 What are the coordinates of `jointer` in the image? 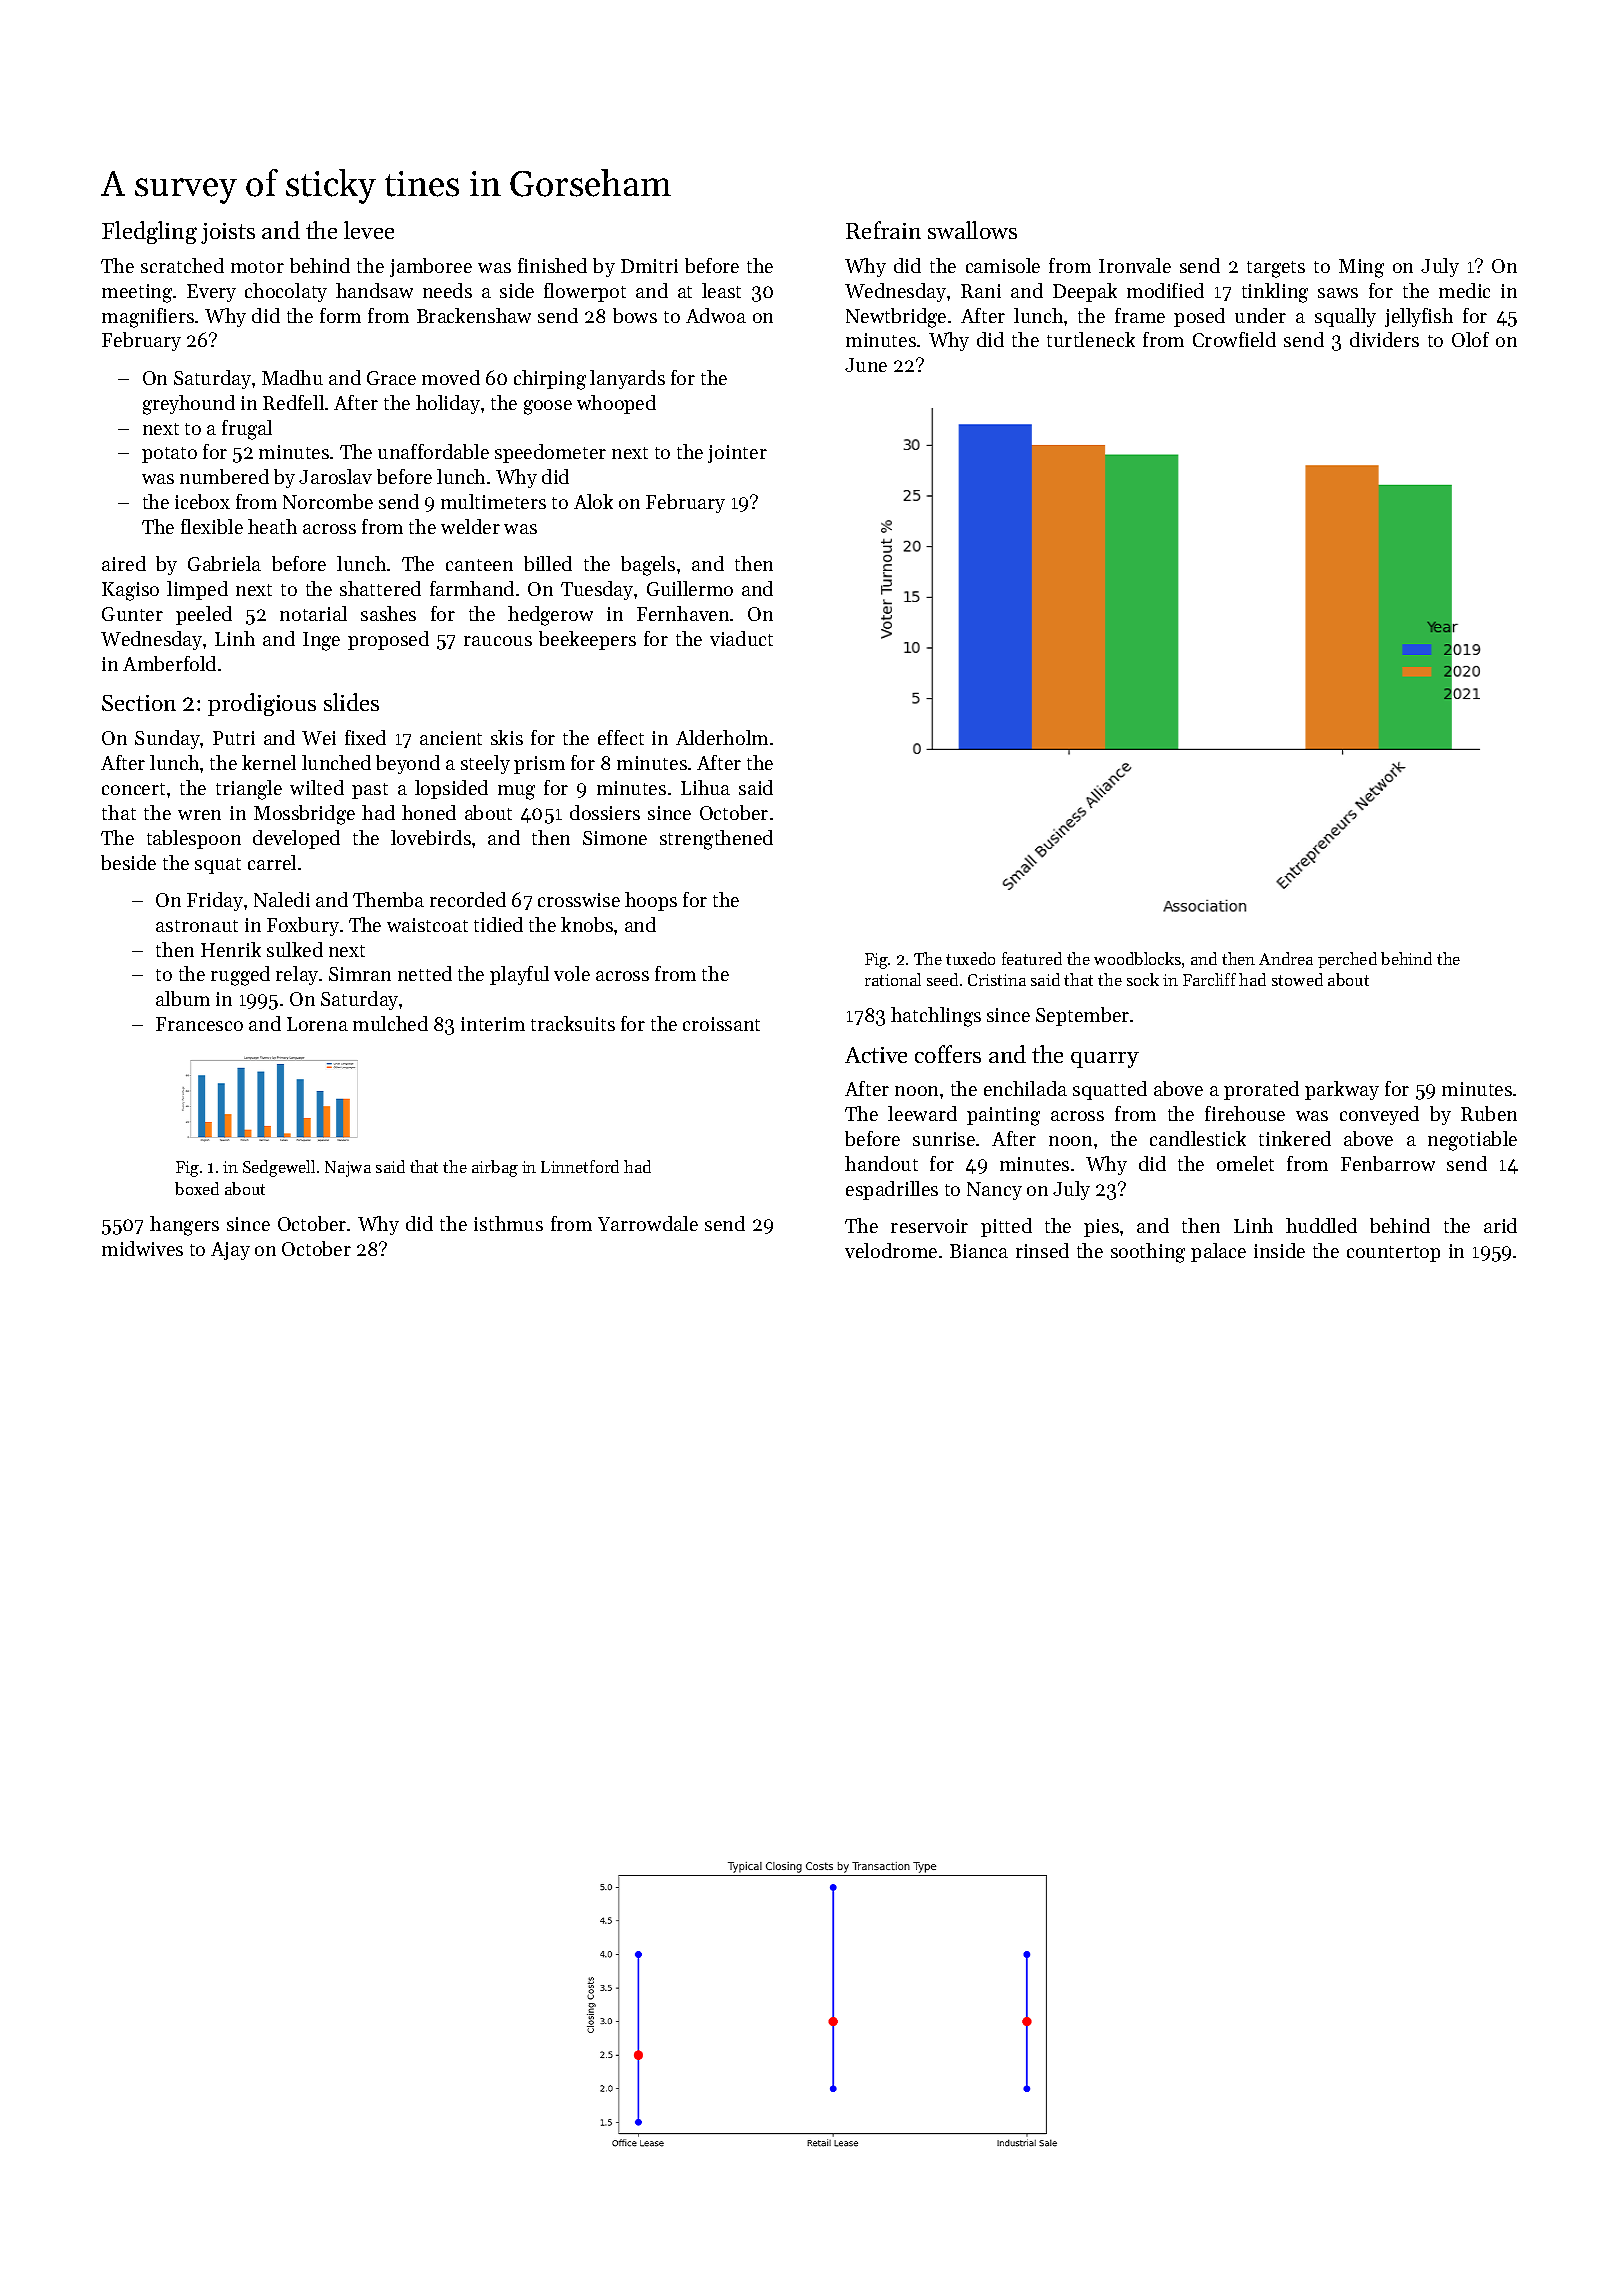 It's located at (737, 454).
